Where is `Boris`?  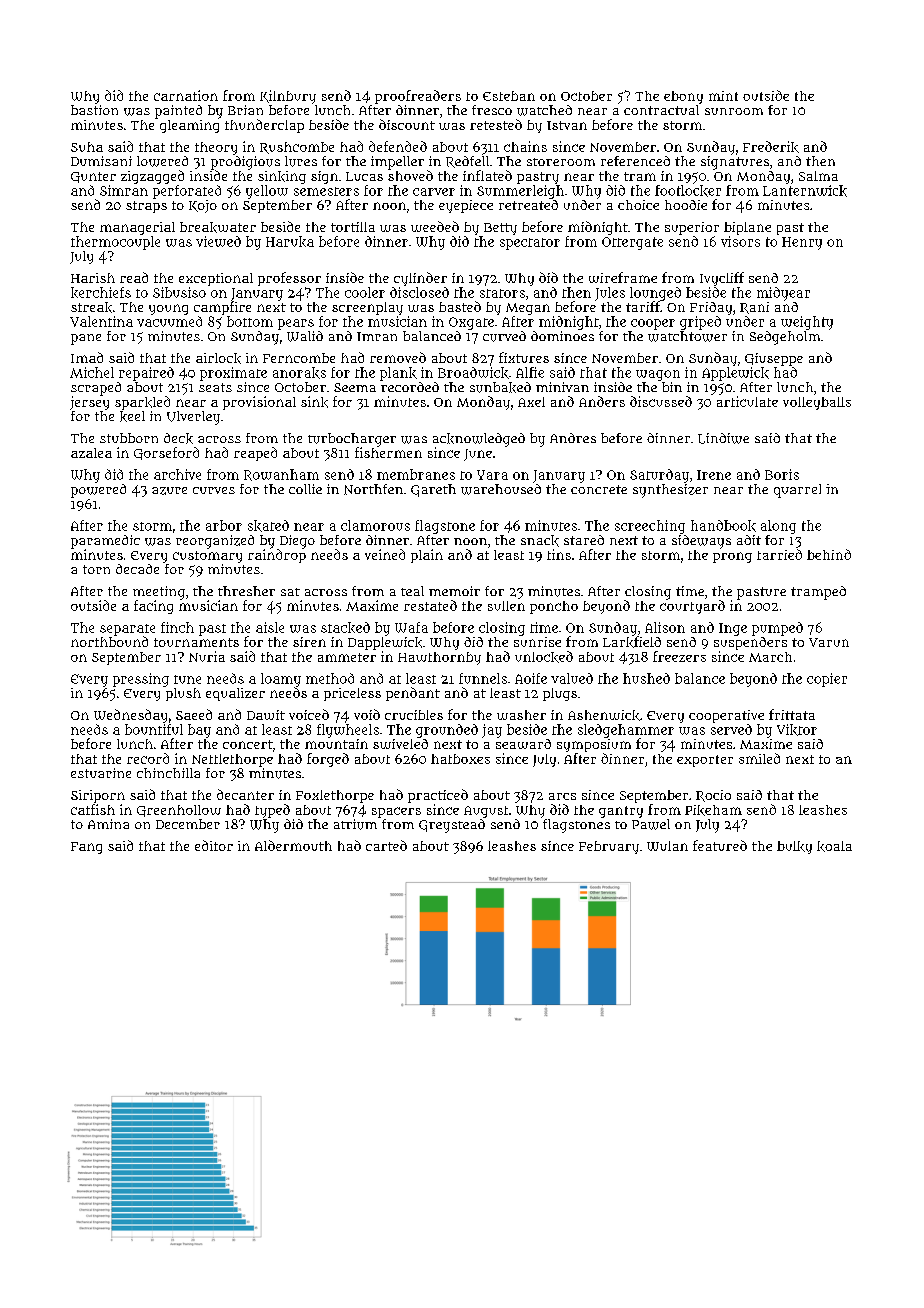 Boris is located at coordinates (782, 474).
